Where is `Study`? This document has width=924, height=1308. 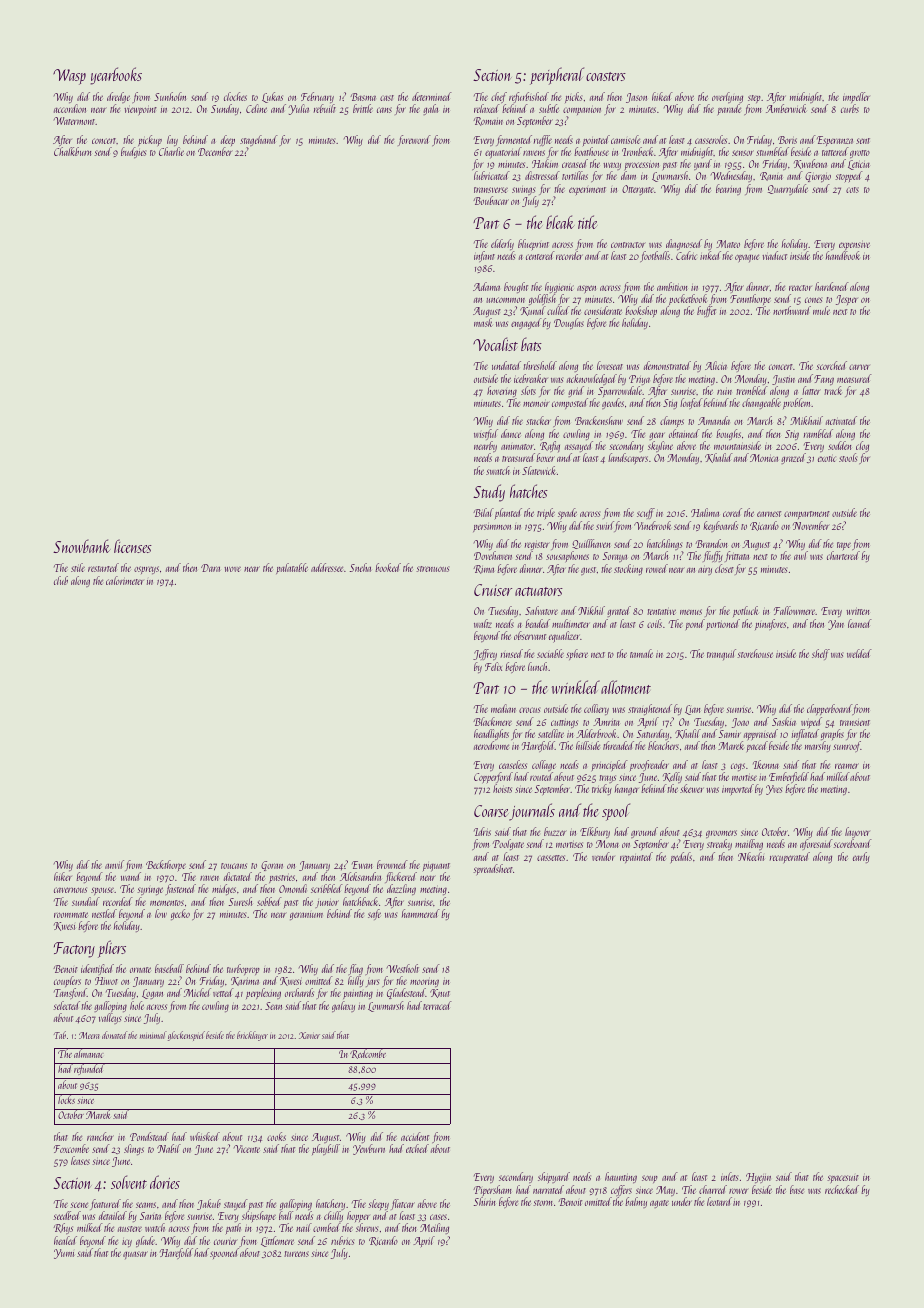 Study is located at coordinates (489, 493).
